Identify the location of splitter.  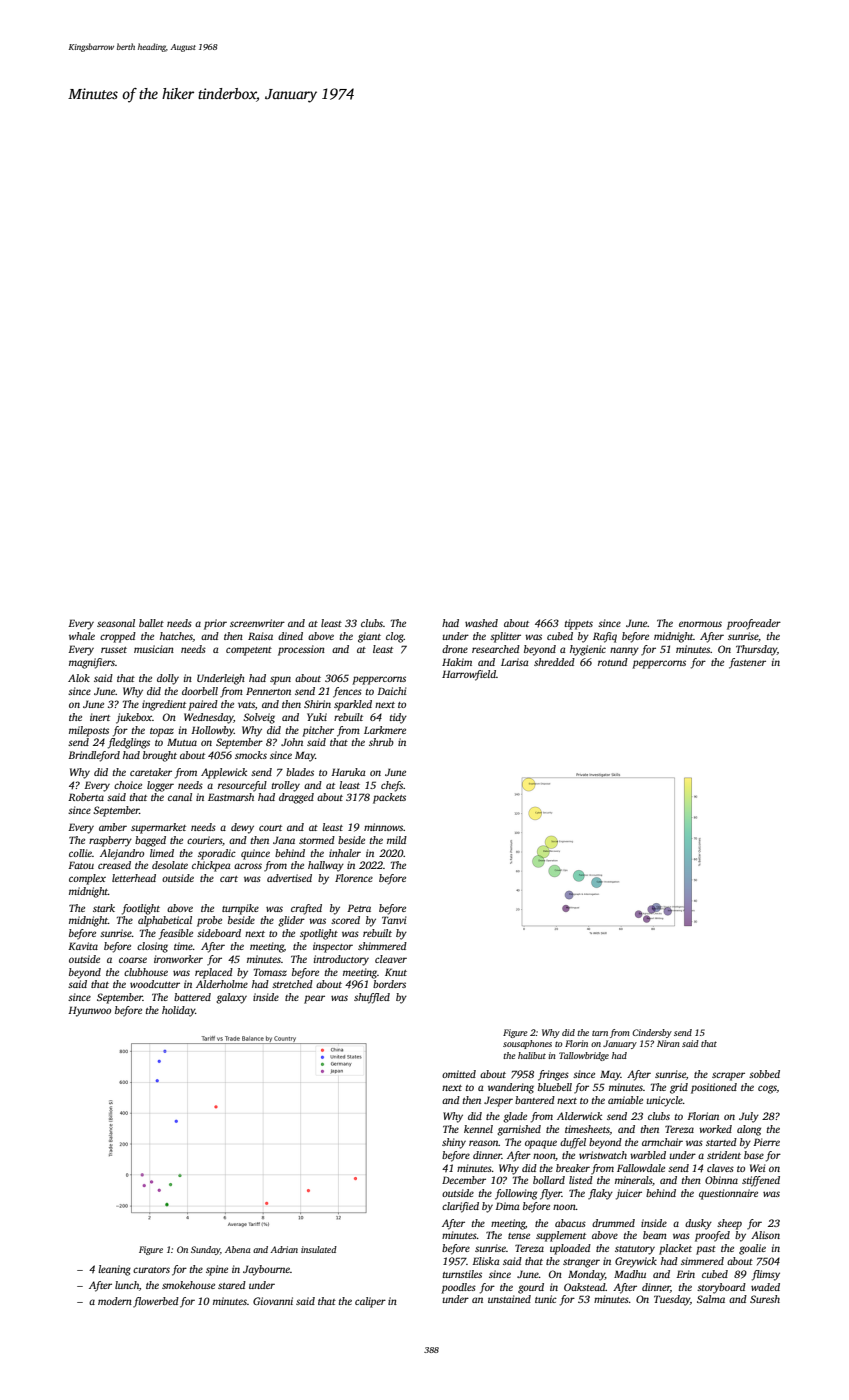
(505, 637).
